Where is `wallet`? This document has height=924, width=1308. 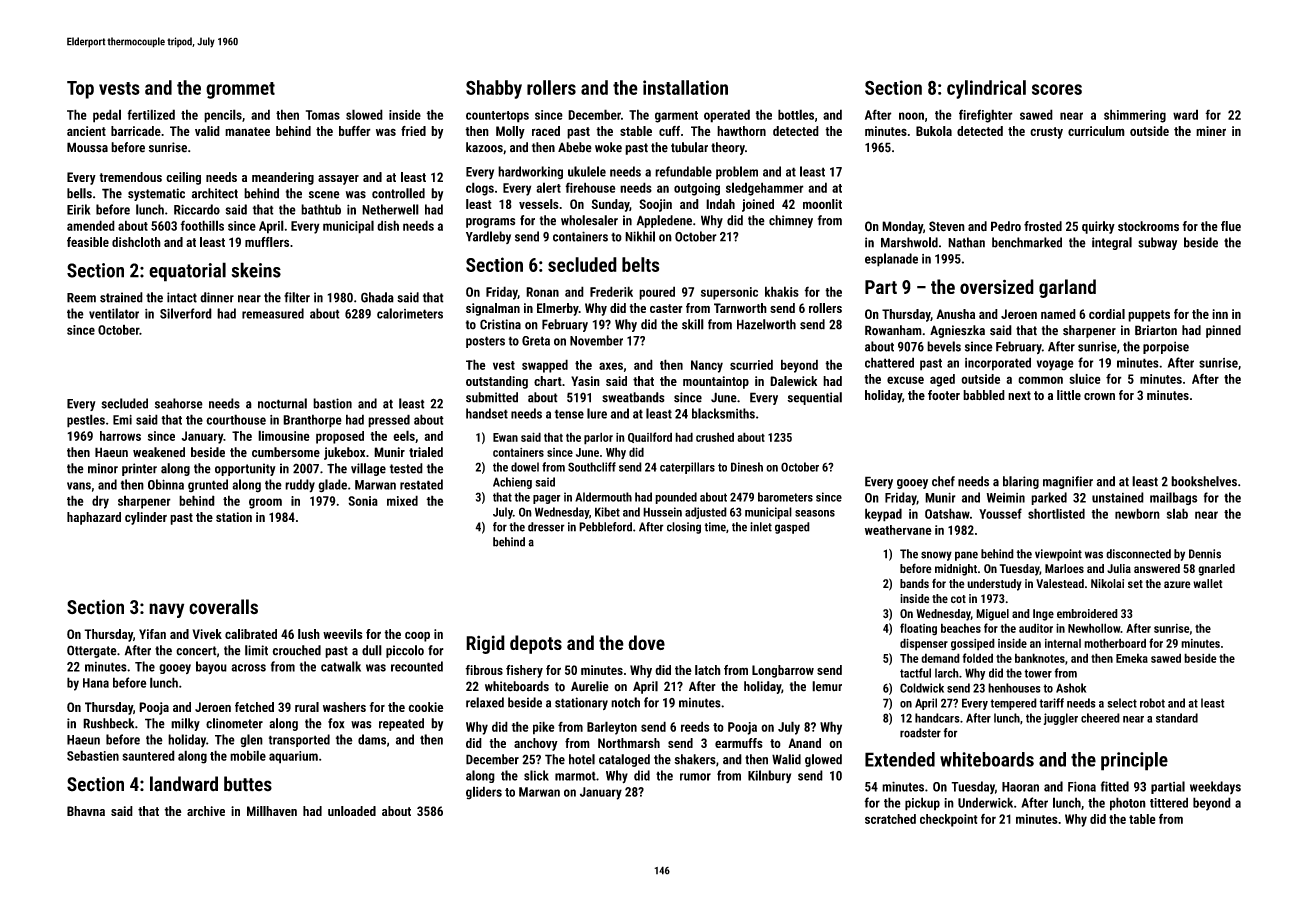
wallet is located at coordinates (1208, 583).
